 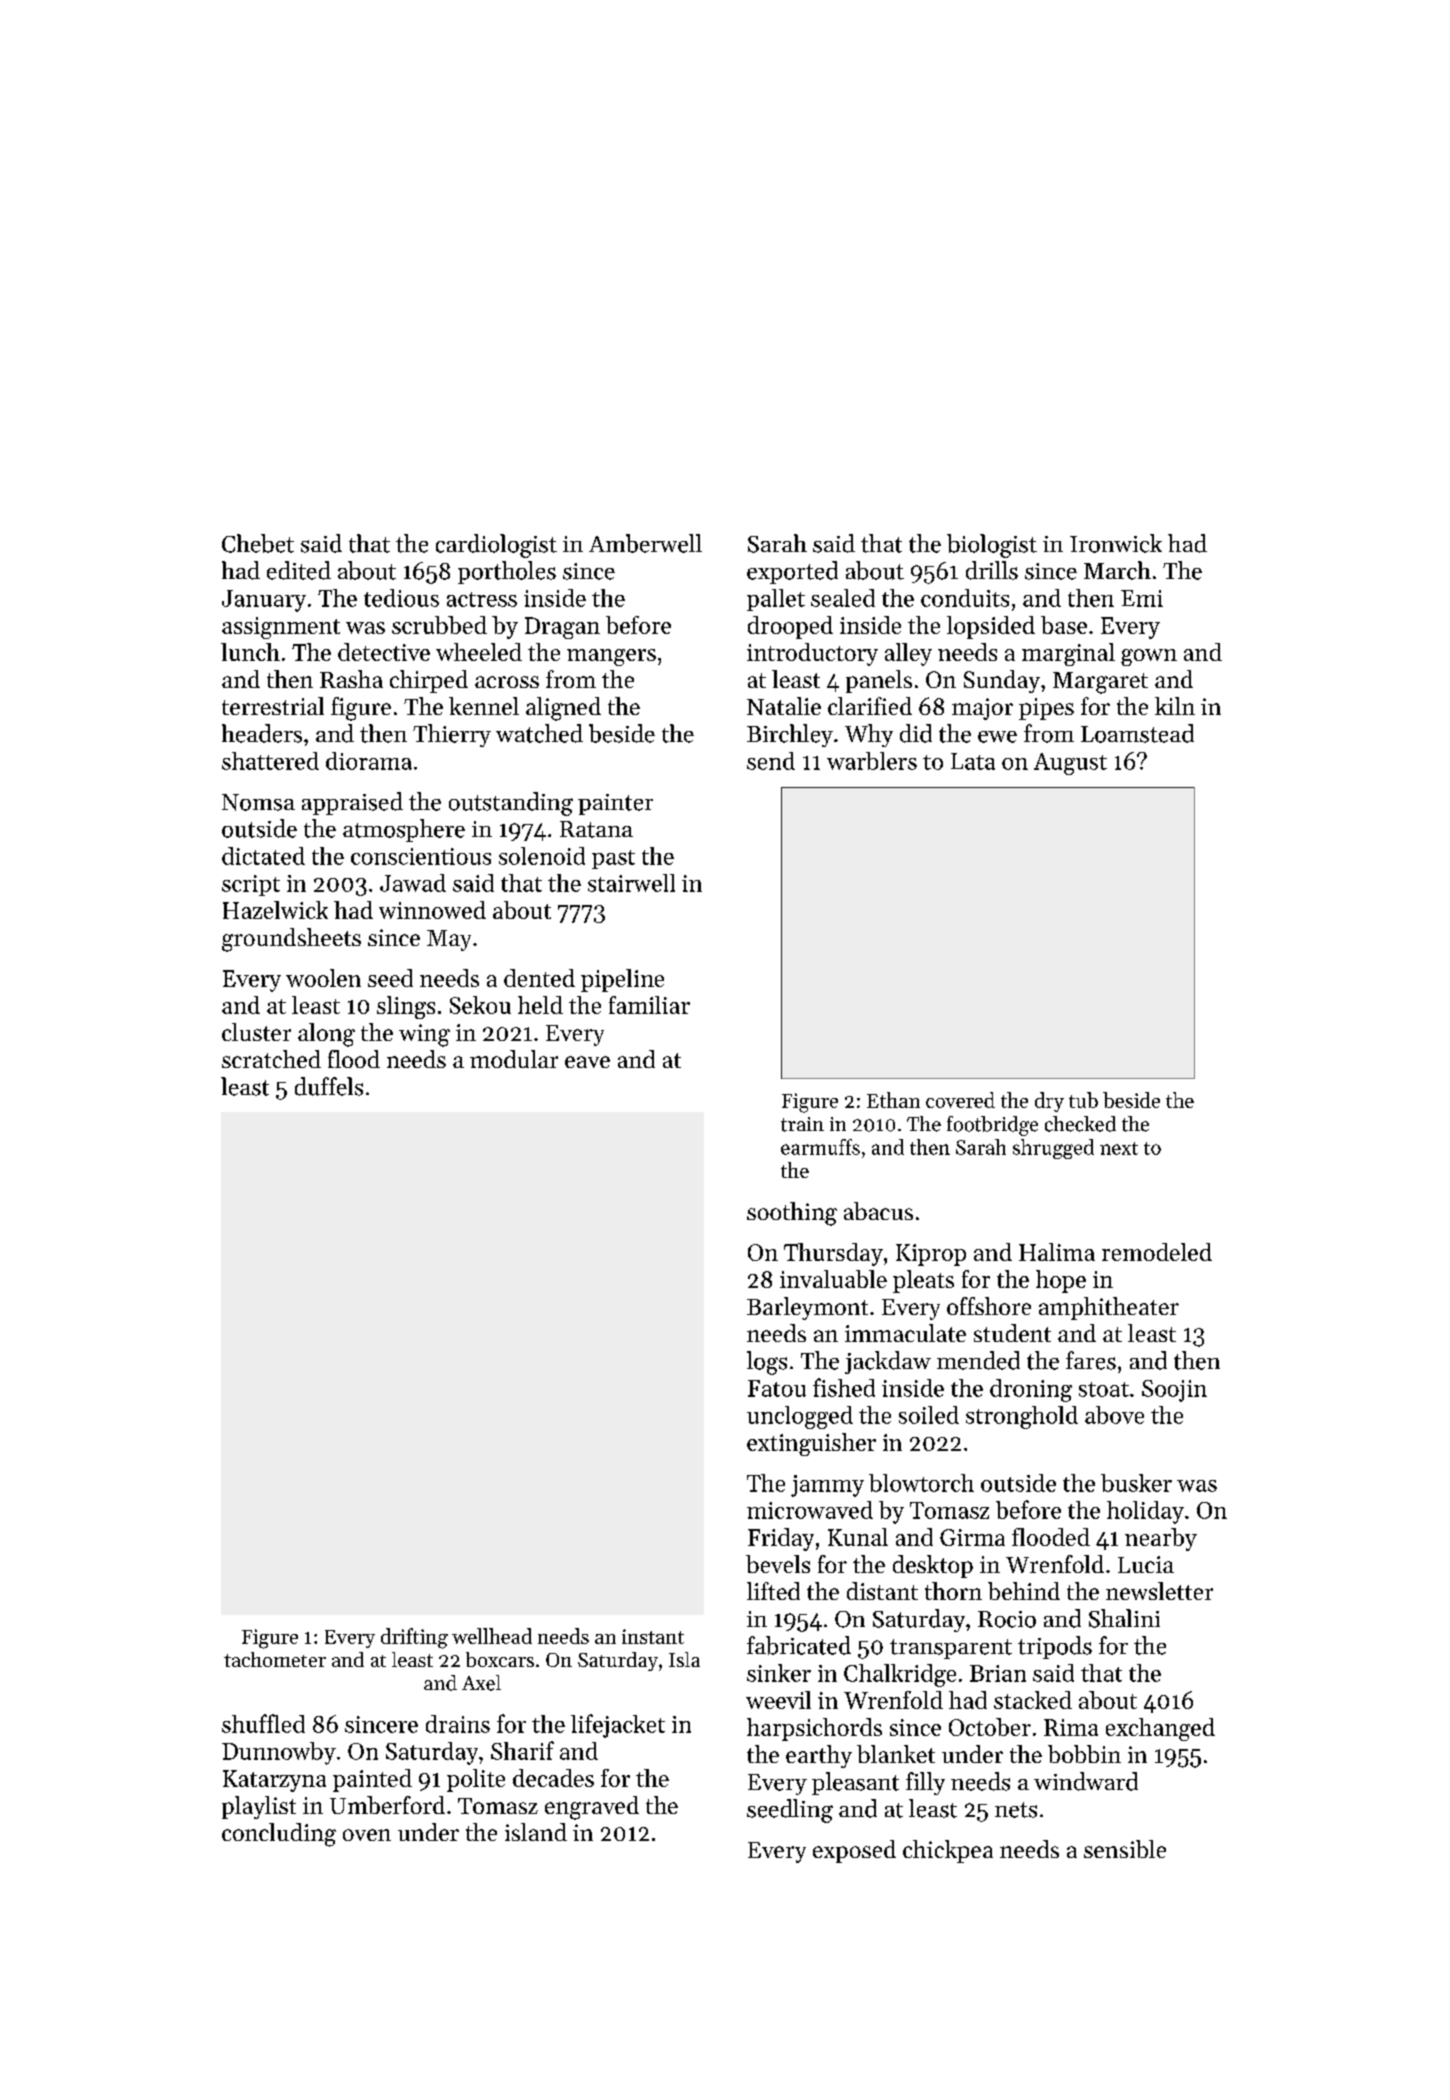 What do you see at coordinates (1137, 733) in the image?
I see `Loamstead` at bounding box center [1137, 733].
